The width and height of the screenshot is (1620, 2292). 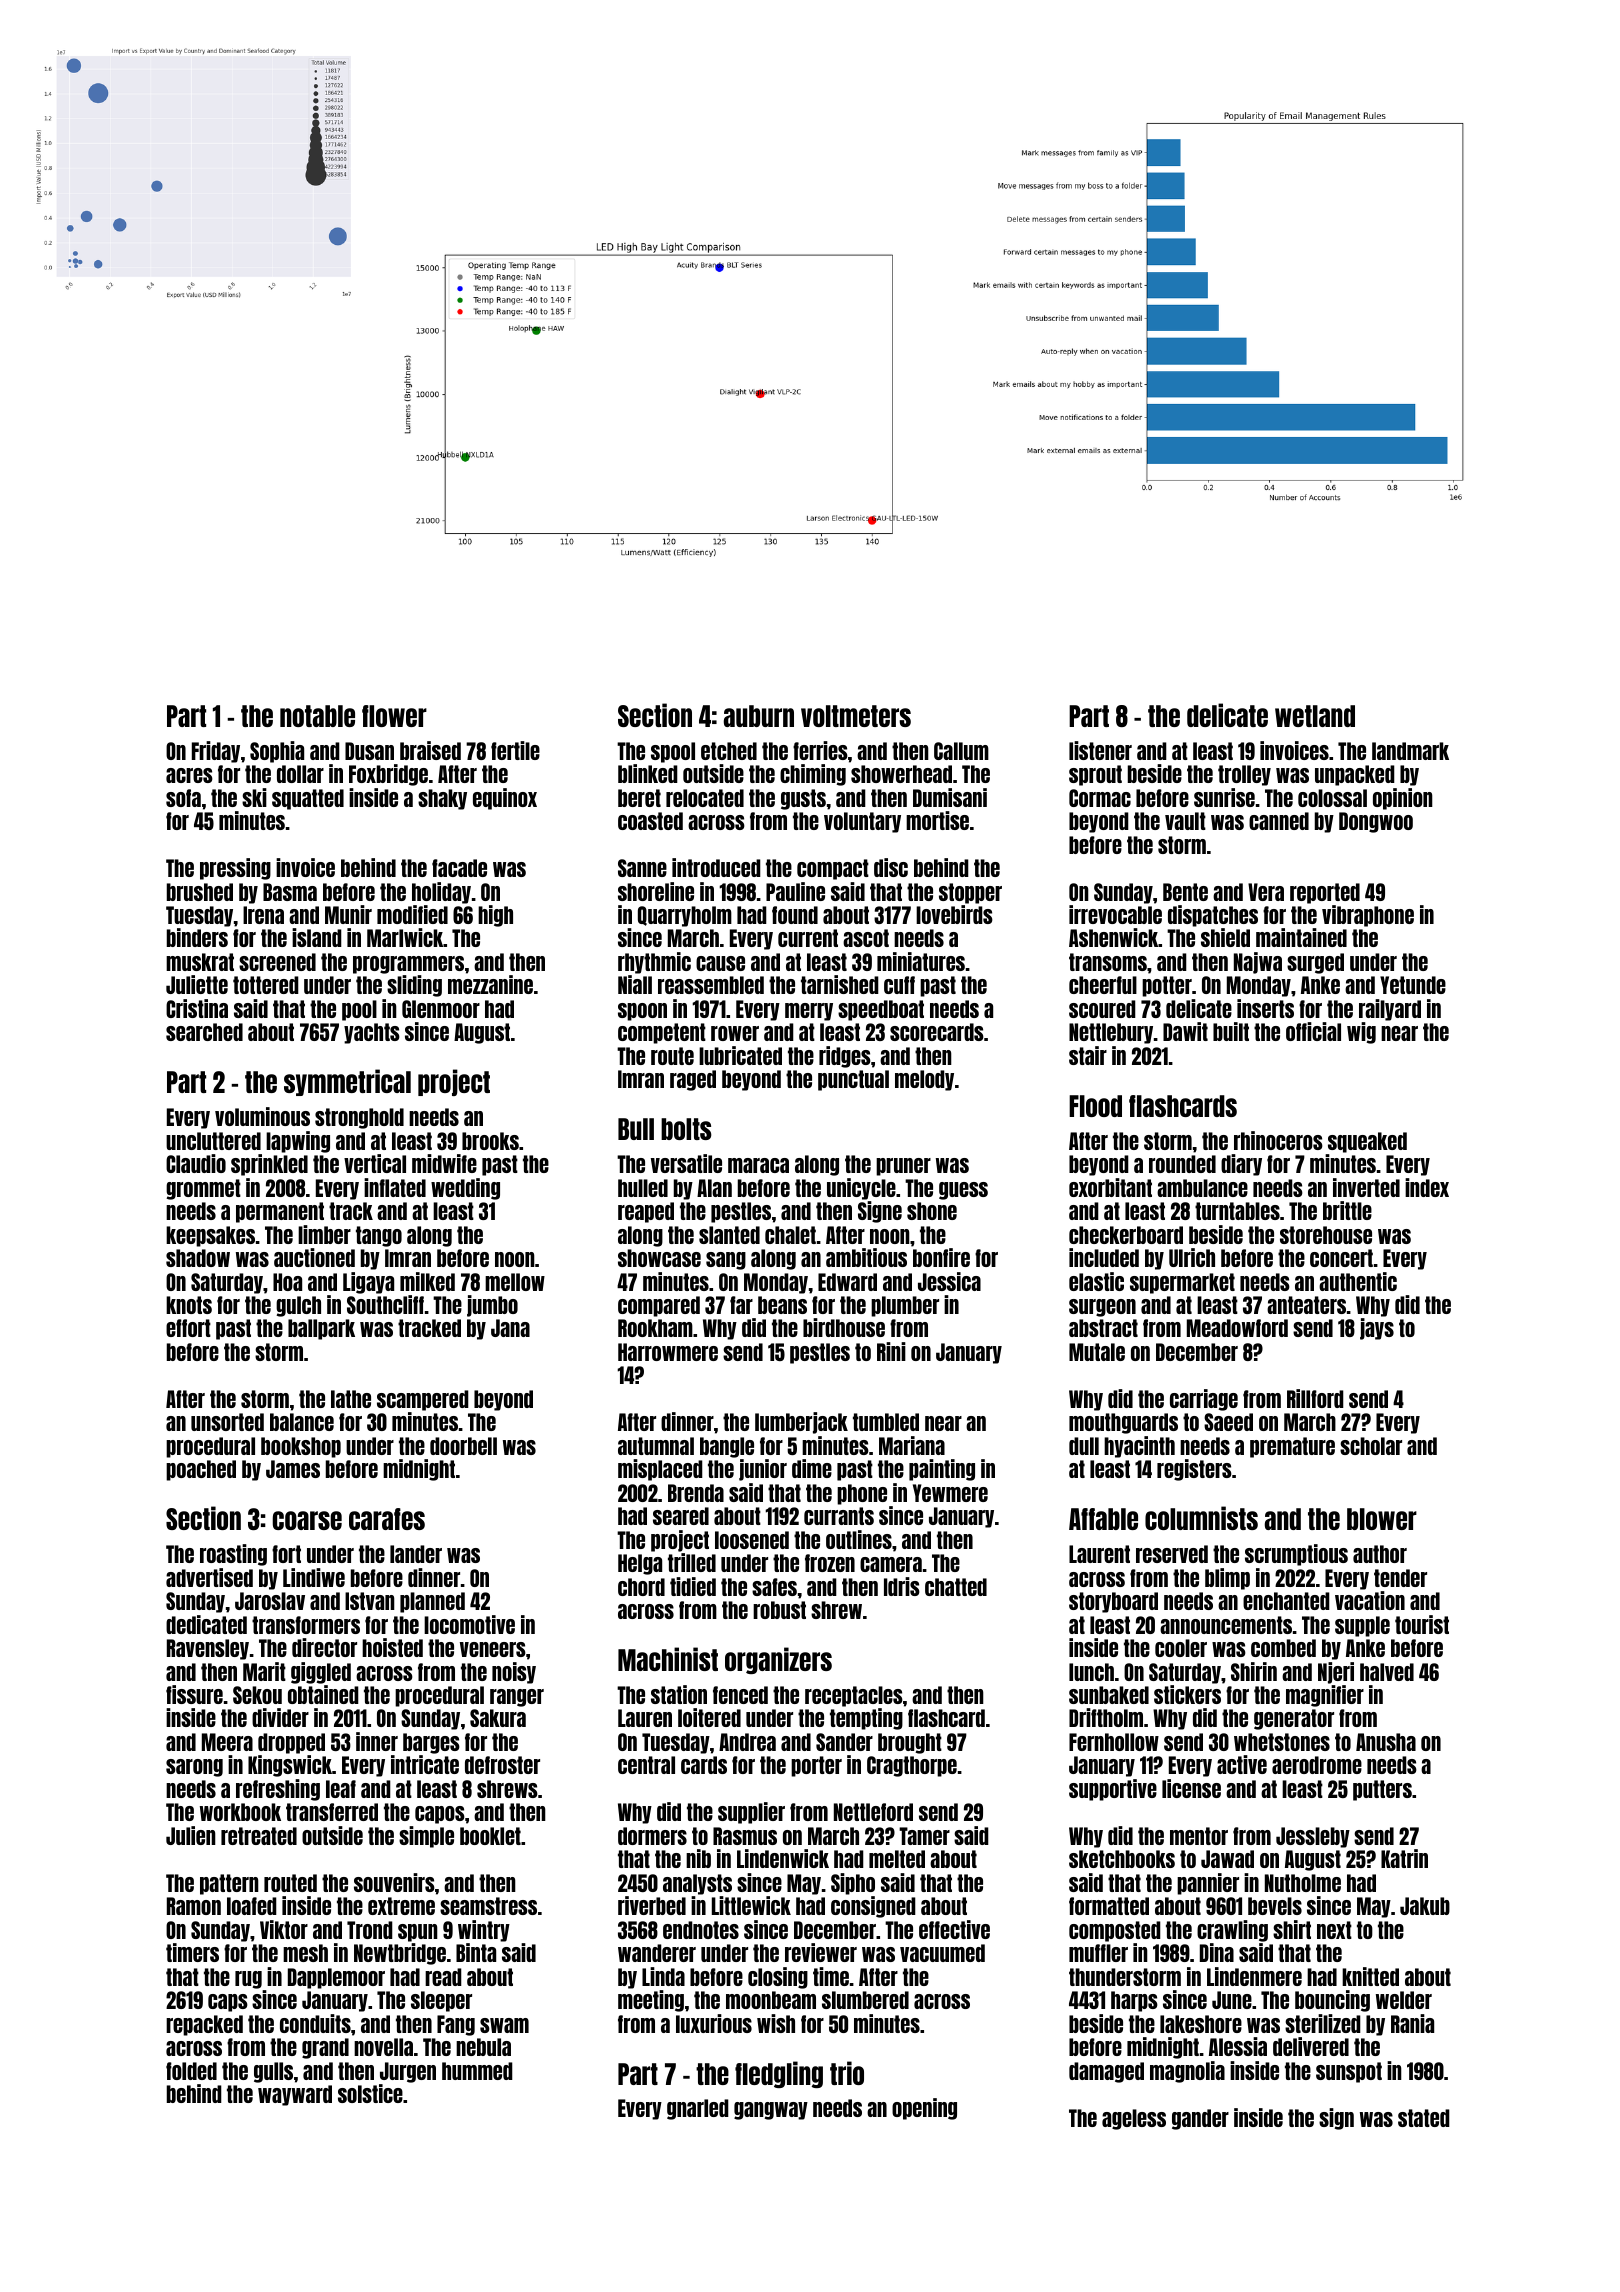 What do you see at coordinates (803, 799) in the screenshot?
I see `gusts` at bounding box center [803, 799].
